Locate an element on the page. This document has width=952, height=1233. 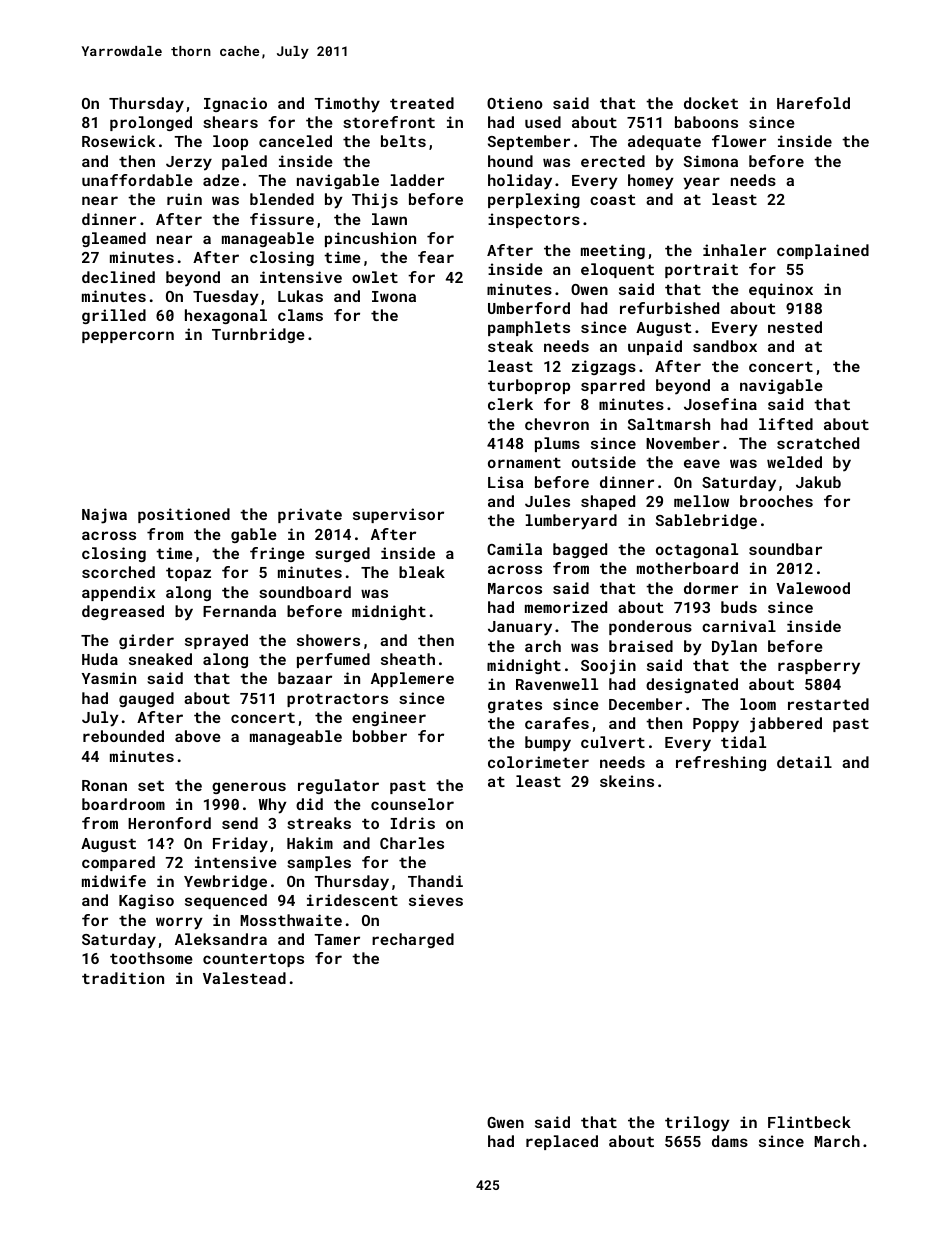
Gwen is located at coordinates (505, 1122).
